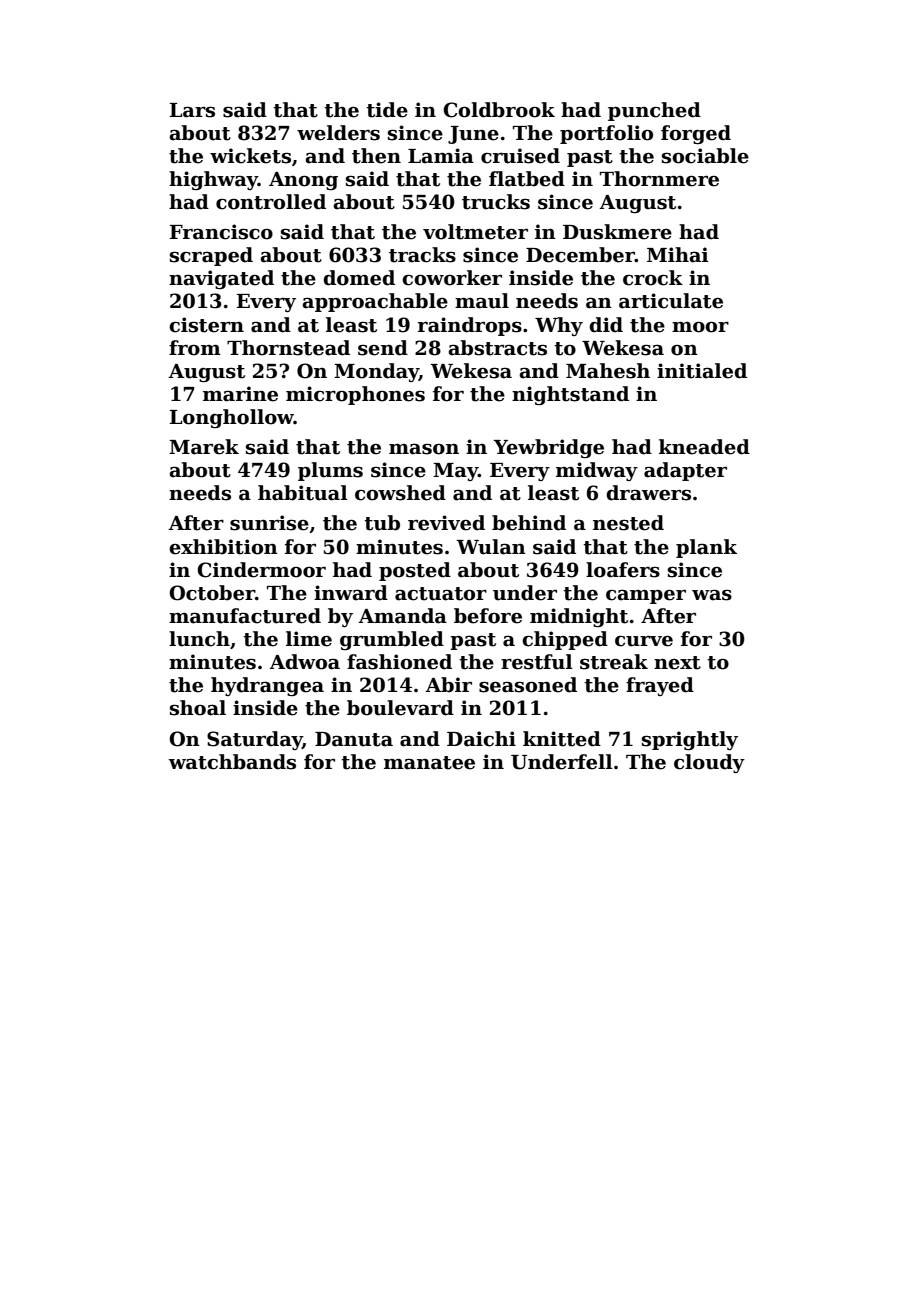 Image resolution: width=924 pixels, height=1311 pixels. What do you see at coordinates (232, 762) in the page?
I see `watchbands` at bounding box center [232, 762].
